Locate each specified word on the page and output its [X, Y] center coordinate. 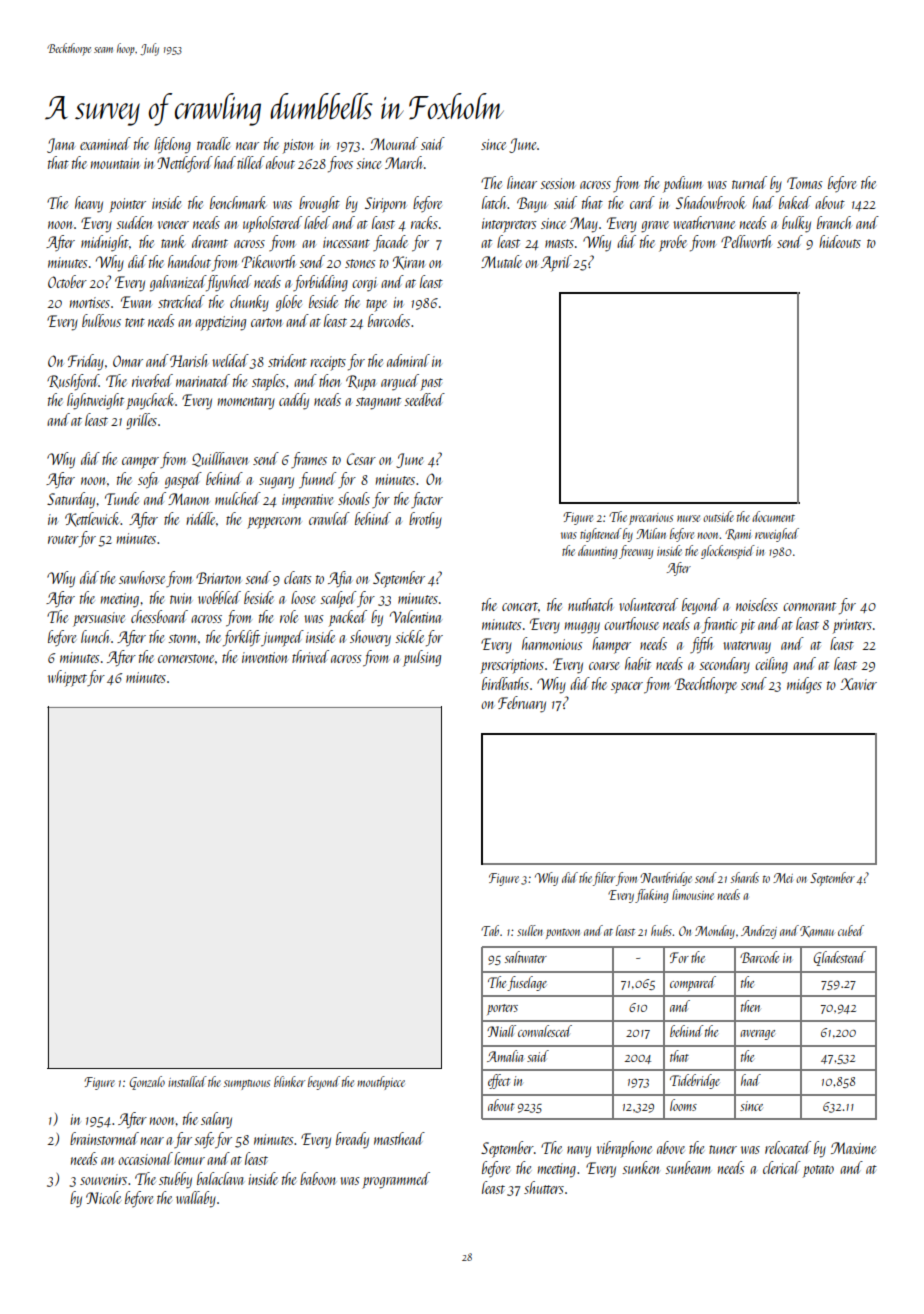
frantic [719, 625]
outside [718, 516]
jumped [282, 638]
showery [370, 638]
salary [216, 1120]
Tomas [804, 183]
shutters [544, 1187]
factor [427, 500]
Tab [490, 930]
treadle [213, 143]
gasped [183, 480]
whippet [67, 678]
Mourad [394, 143]
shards [745, 877]
